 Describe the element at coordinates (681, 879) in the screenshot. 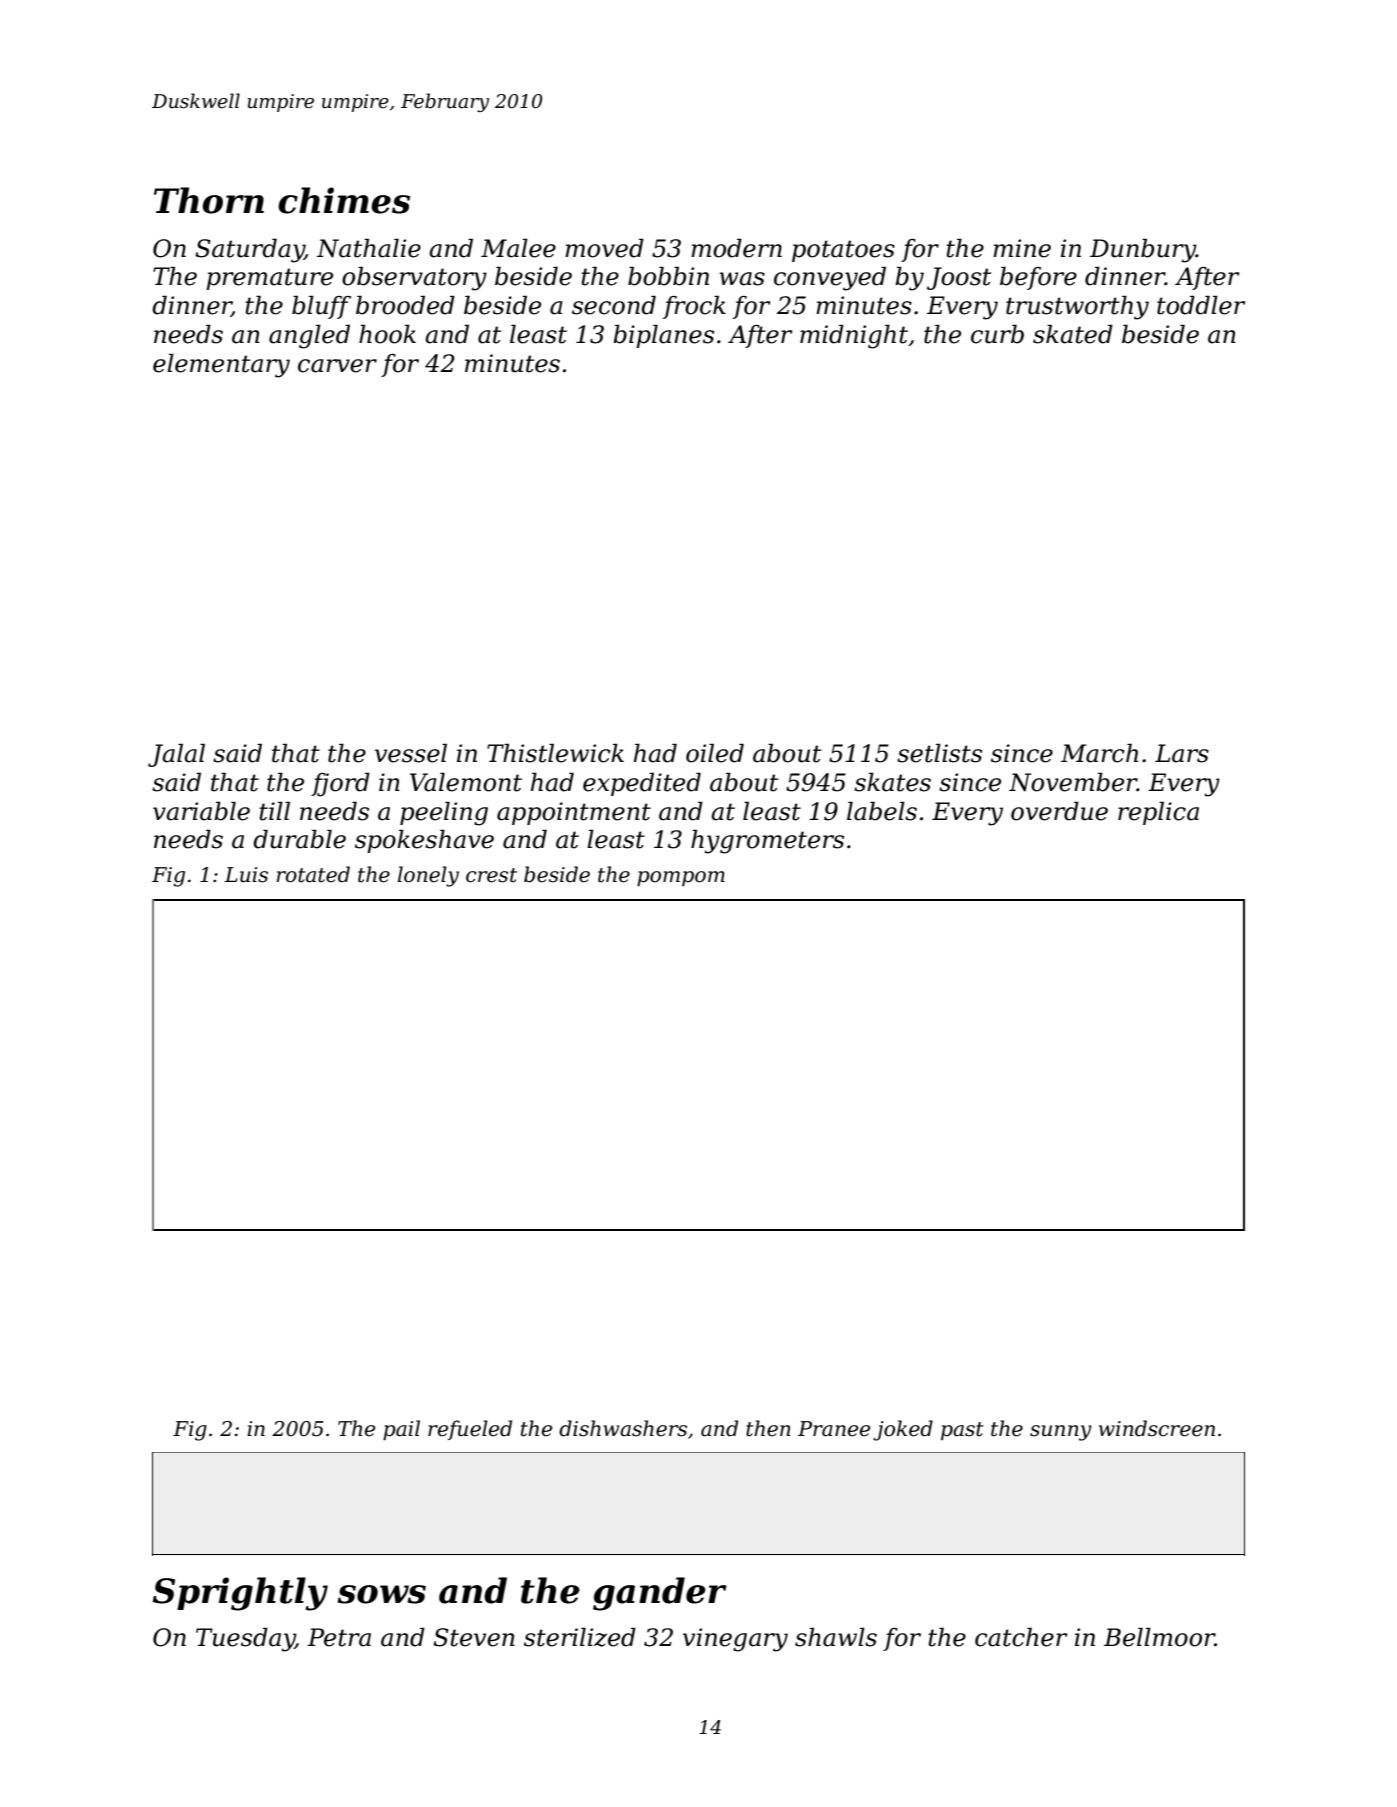

I see `pompom` at that location.
